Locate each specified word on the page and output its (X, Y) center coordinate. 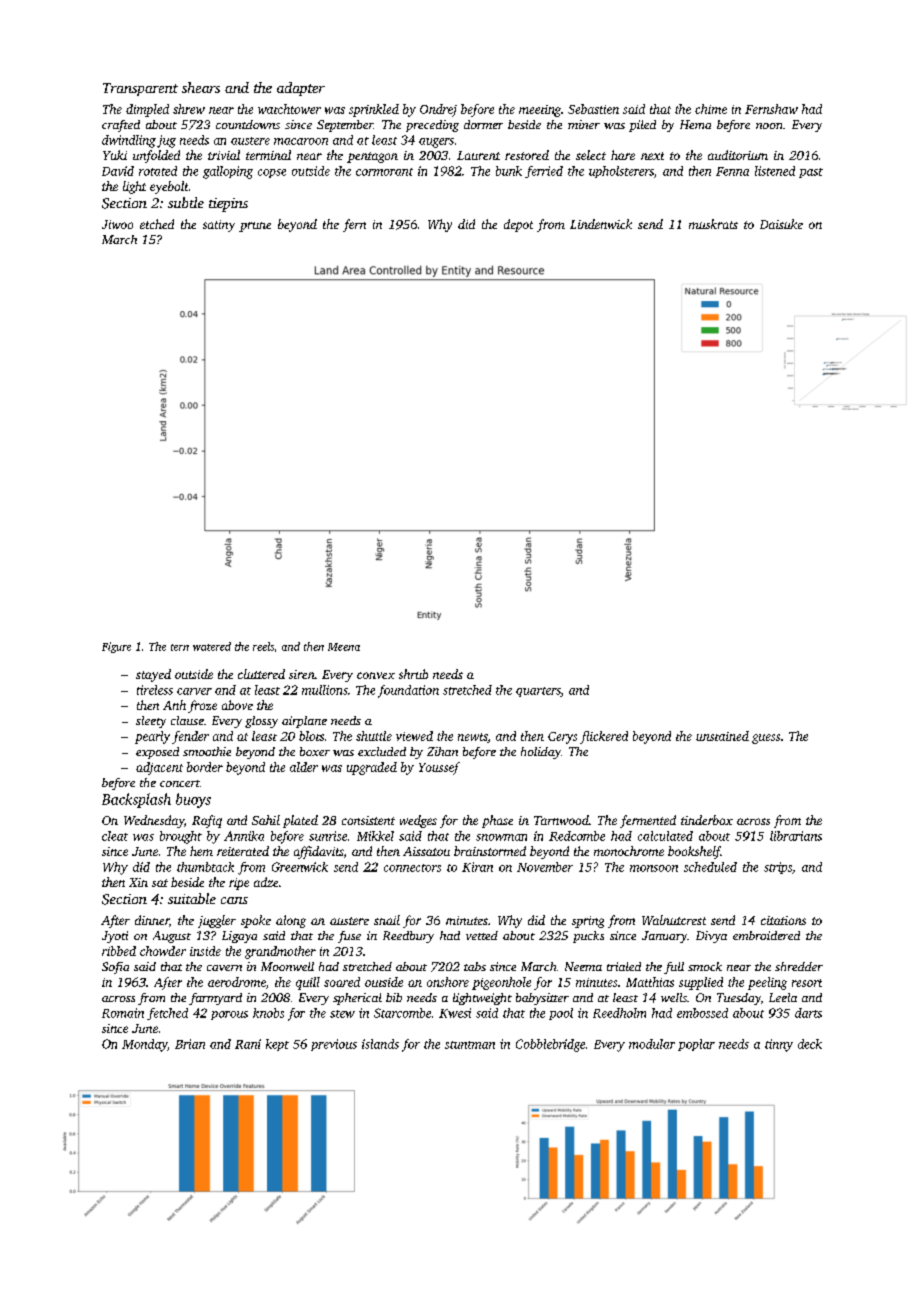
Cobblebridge (550, 1045)
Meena (344, 647)
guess (766, 739)
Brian (190, 1044)
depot (518, 225)
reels (263, 646)
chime (711, 109)
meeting (540, 111)
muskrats (713, 224)
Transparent (140, 89)
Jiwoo (117, 224)
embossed (702, 1013)
